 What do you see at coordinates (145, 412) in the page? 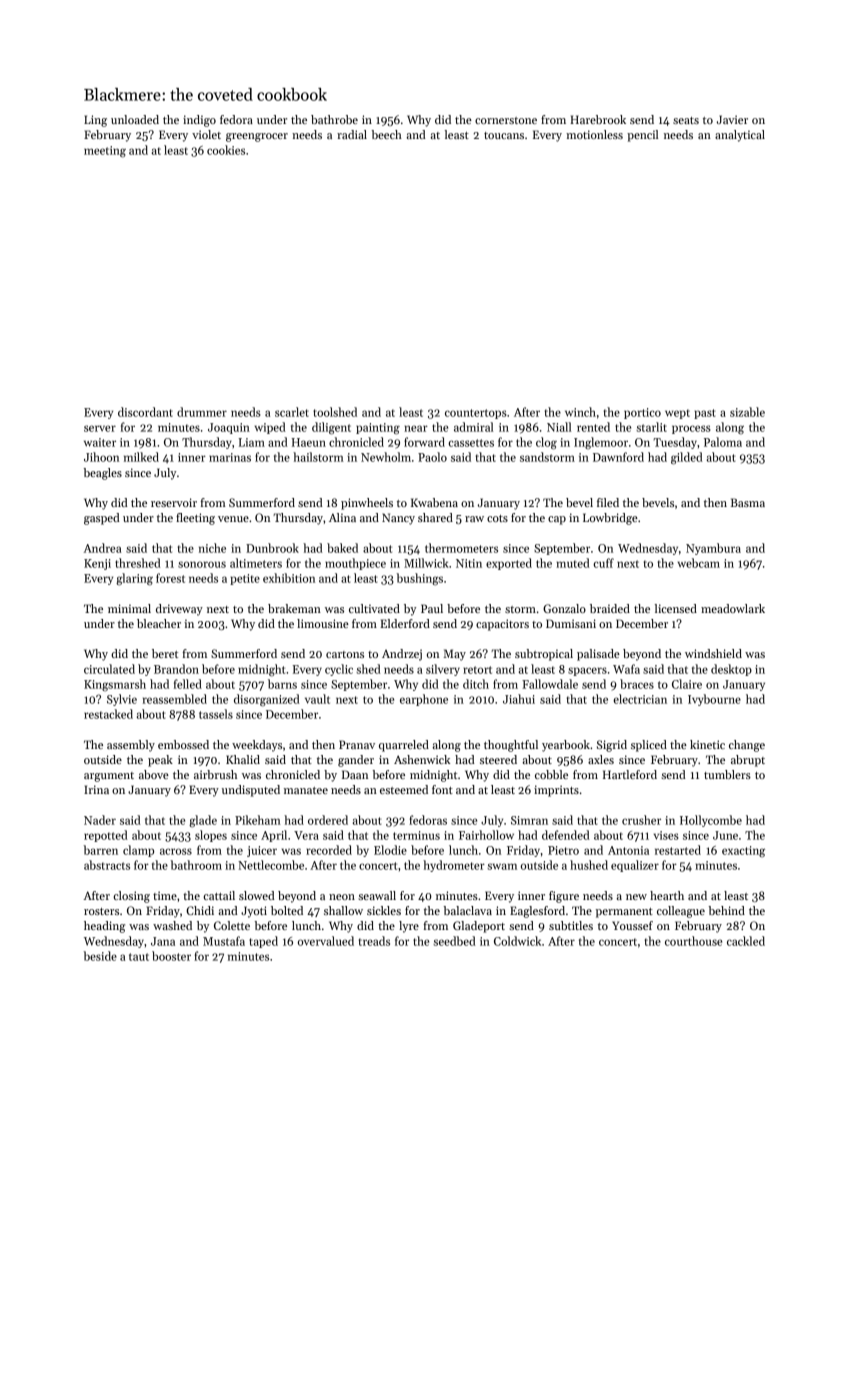
I see `discordant` at bounding box center [145, 412].
